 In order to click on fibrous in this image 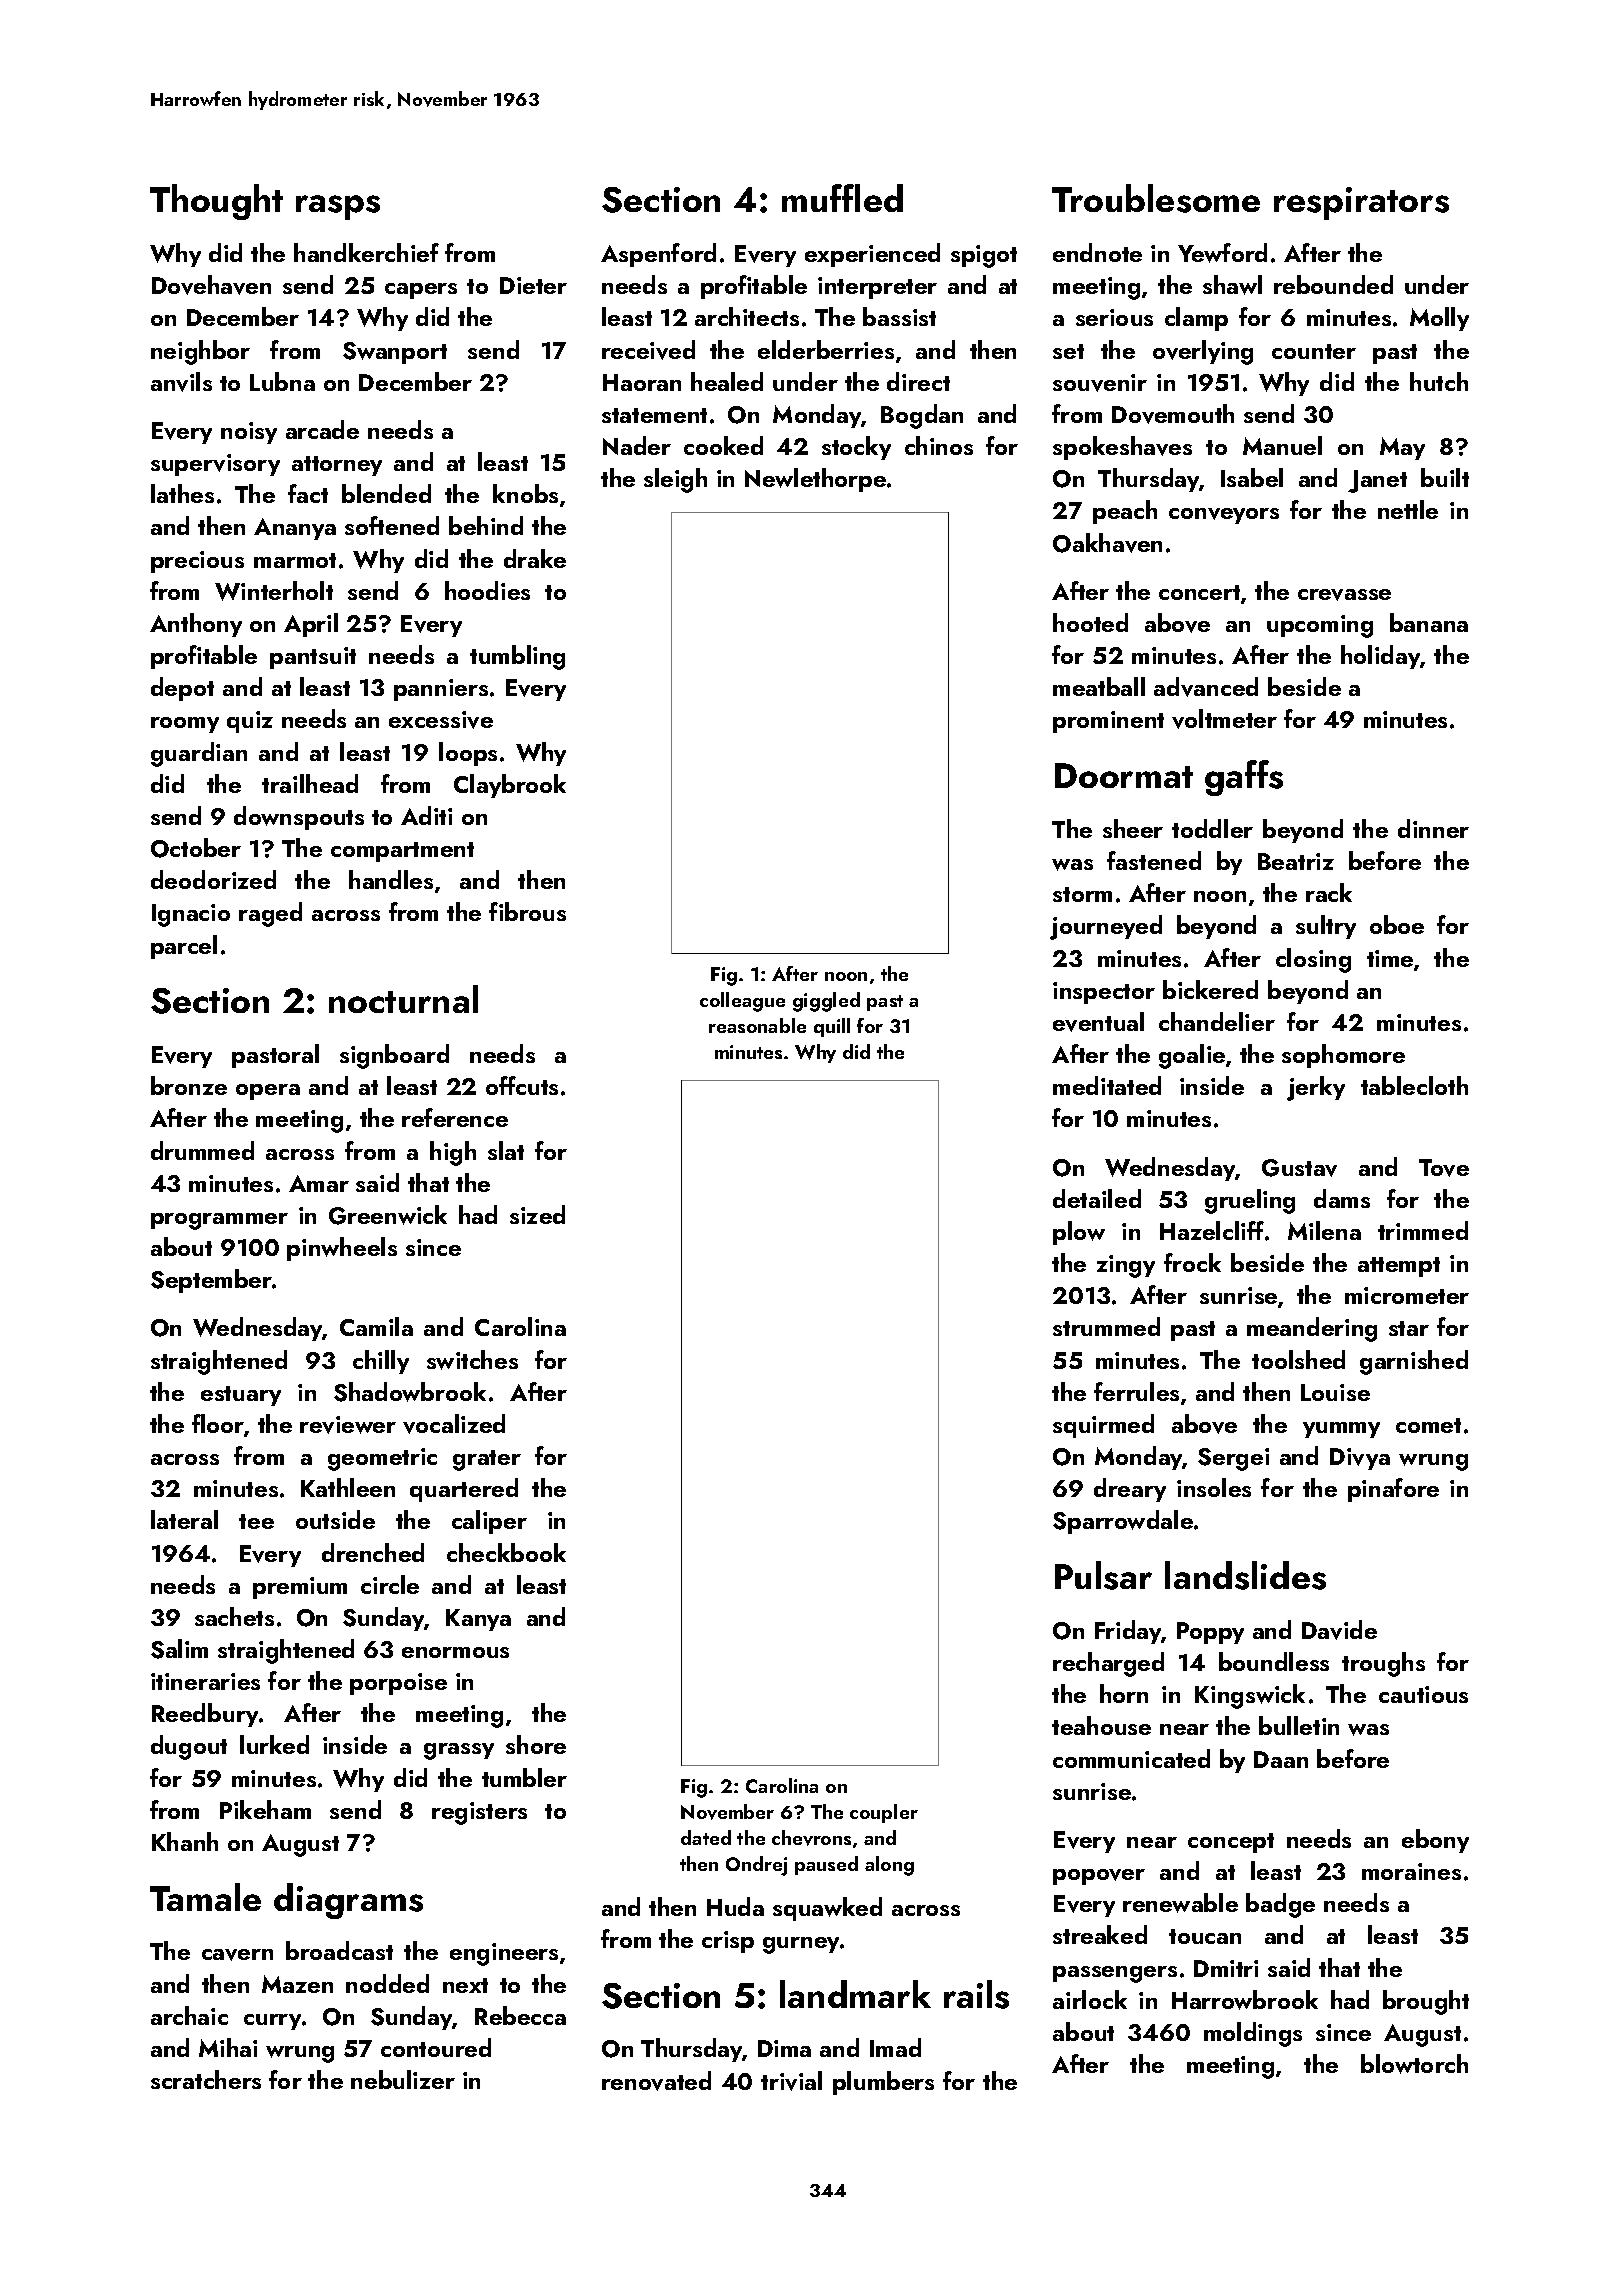, I will do `click(527, 911)`.
